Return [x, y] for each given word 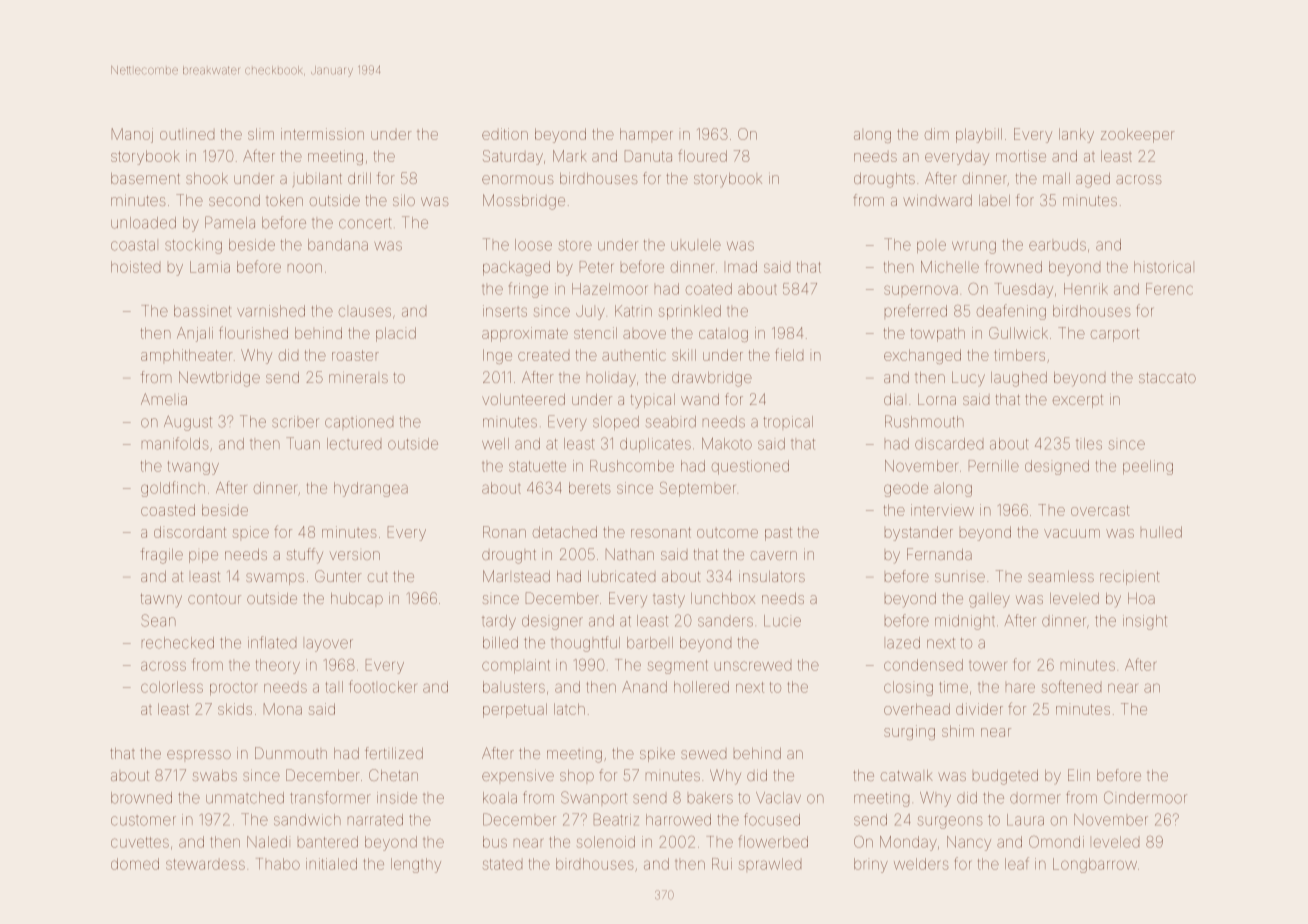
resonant [661, 532]
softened [1071, 686]
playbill [979, 135]
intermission [322, 134]
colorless [172, 687]
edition [505, 134]
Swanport [594, 797]
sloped [616, 423]
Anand [644, 687]
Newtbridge [219, 379]
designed [1057, 467]
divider [979, 709]
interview [942, 510]
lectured [354, 444]
